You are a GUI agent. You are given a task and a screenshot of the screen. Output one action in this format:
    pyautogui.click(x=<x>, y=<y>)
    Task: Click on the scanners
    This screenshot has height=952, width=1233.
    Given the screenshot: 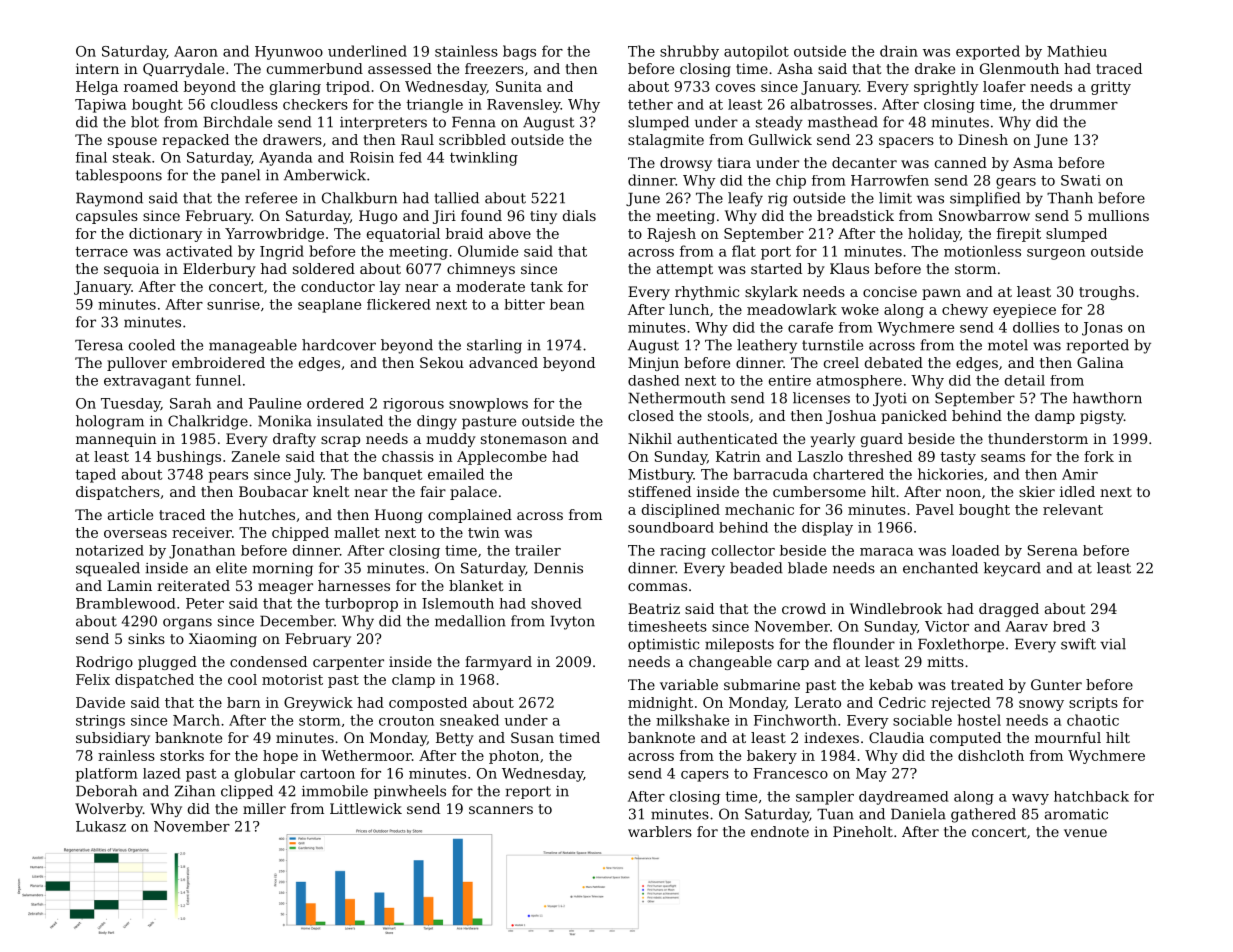 What is the action you would take?
    pyautogui.click(x=501, y=810)
